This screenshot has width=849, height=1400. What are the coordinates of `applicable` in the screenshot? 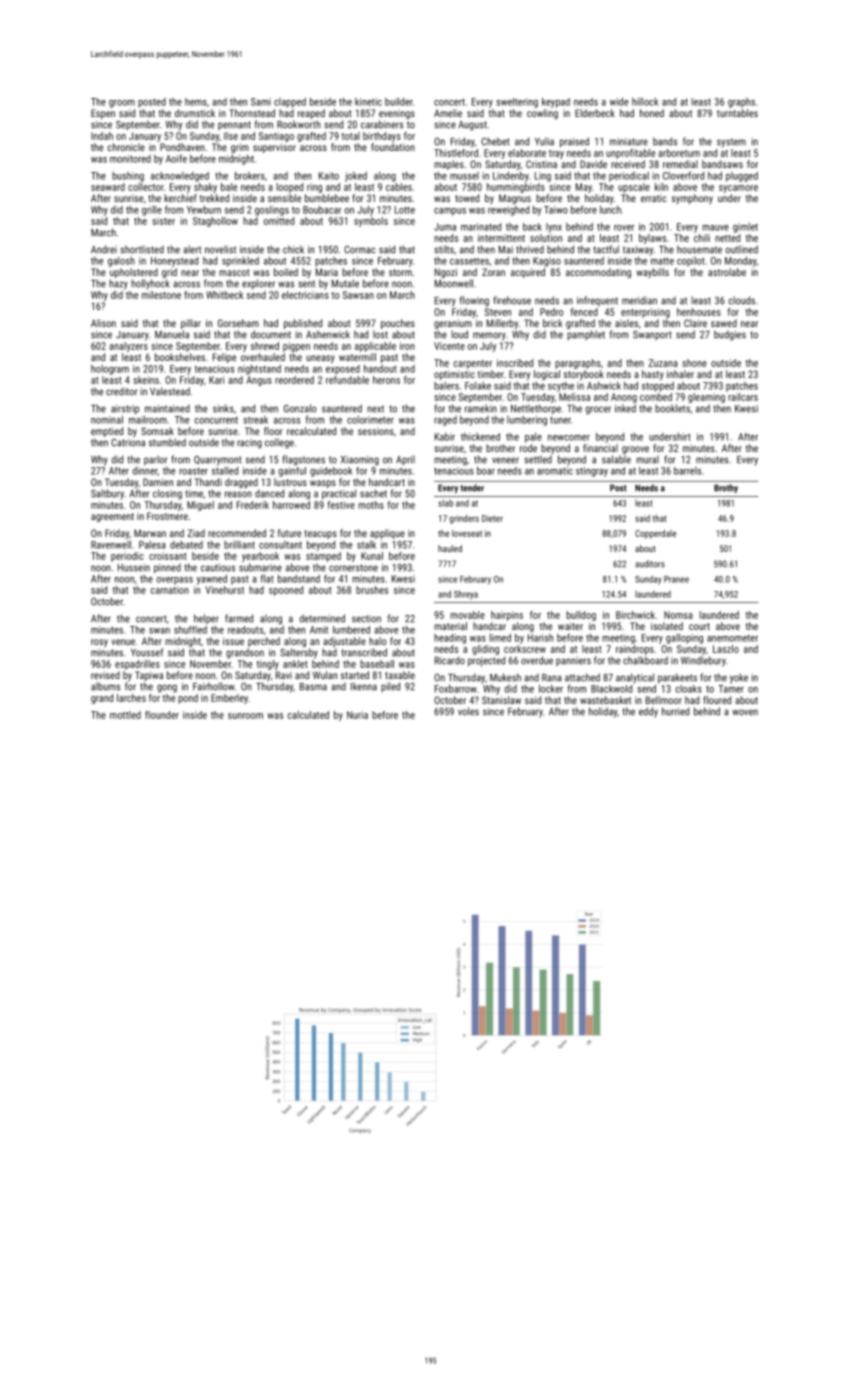 It's located at (375, 347).
